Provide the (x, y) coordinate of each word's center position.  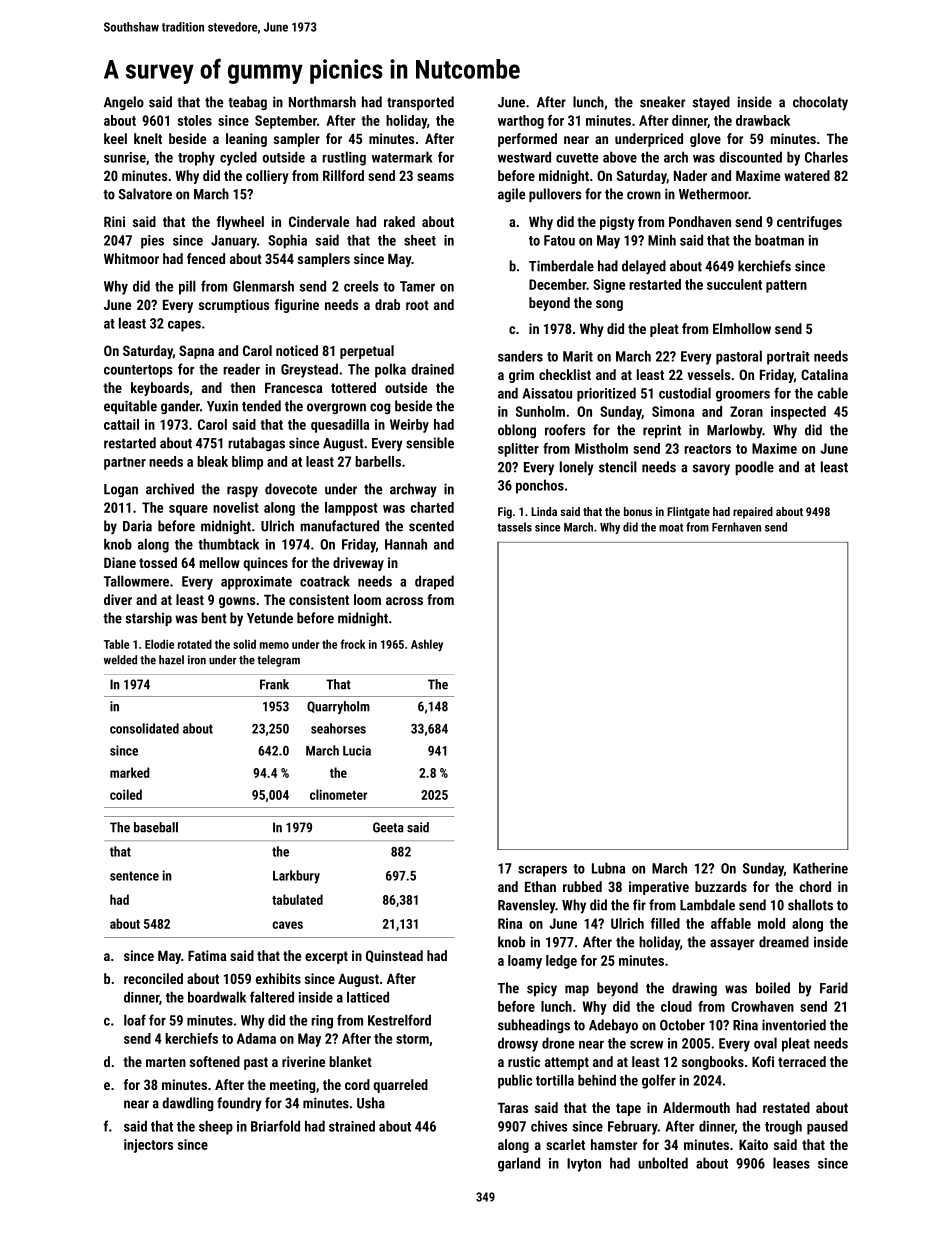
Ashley (427, 645)
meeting (293, 1086)
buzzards (721, 886)
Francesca (293, 388)
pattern (786, 286)
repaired (753, 513)
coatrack (325, 581)
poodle (754, 468)
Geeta (388, 827)
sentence (134, 876)
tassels (514, 527)
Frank (274, 684)
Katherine (820, 868)
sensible (430, 443)
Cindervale (319, 221)
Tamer (417, 286)
